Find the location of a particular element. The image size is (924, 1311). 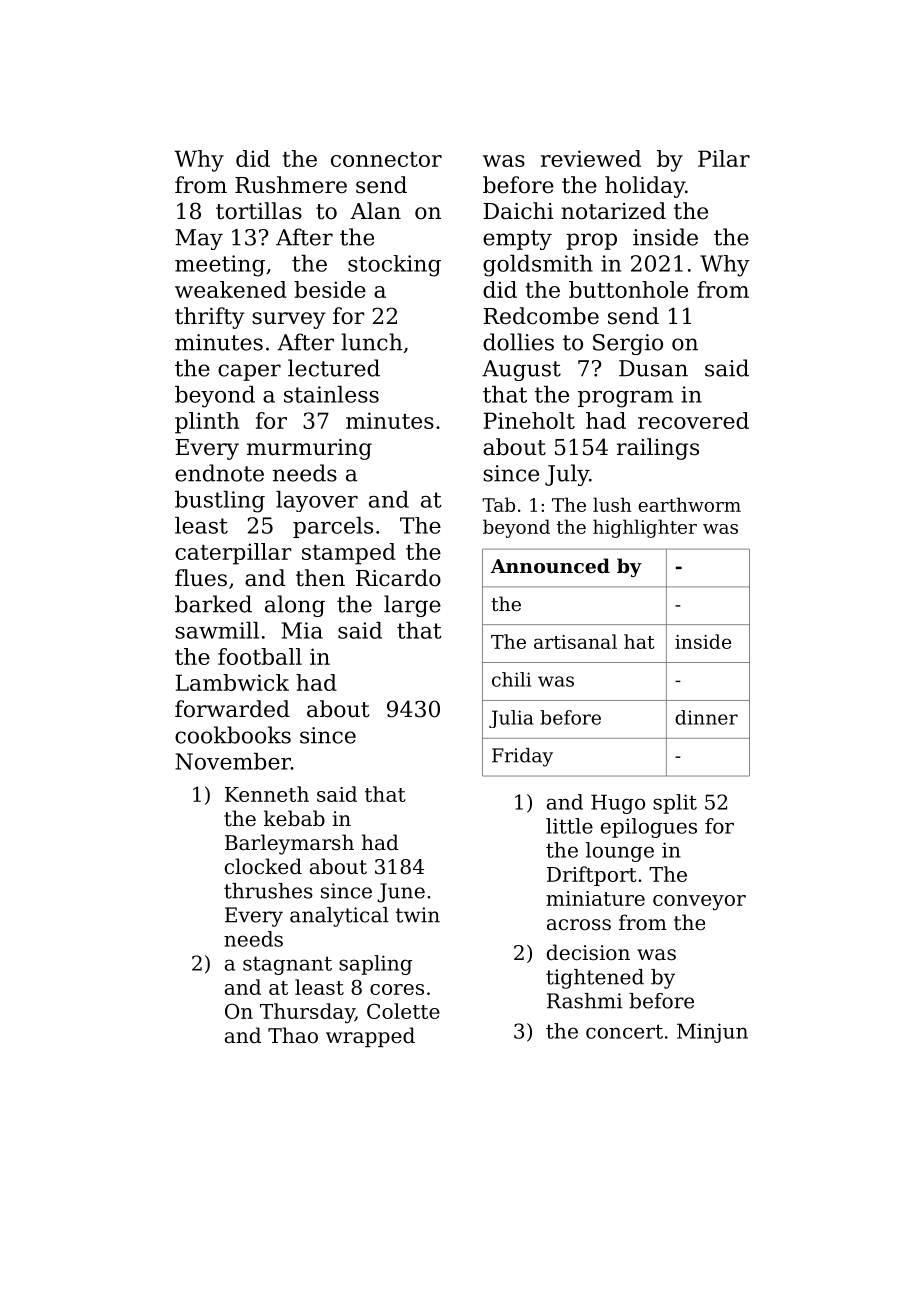

highlighter is located at coordinates (645, 528).
